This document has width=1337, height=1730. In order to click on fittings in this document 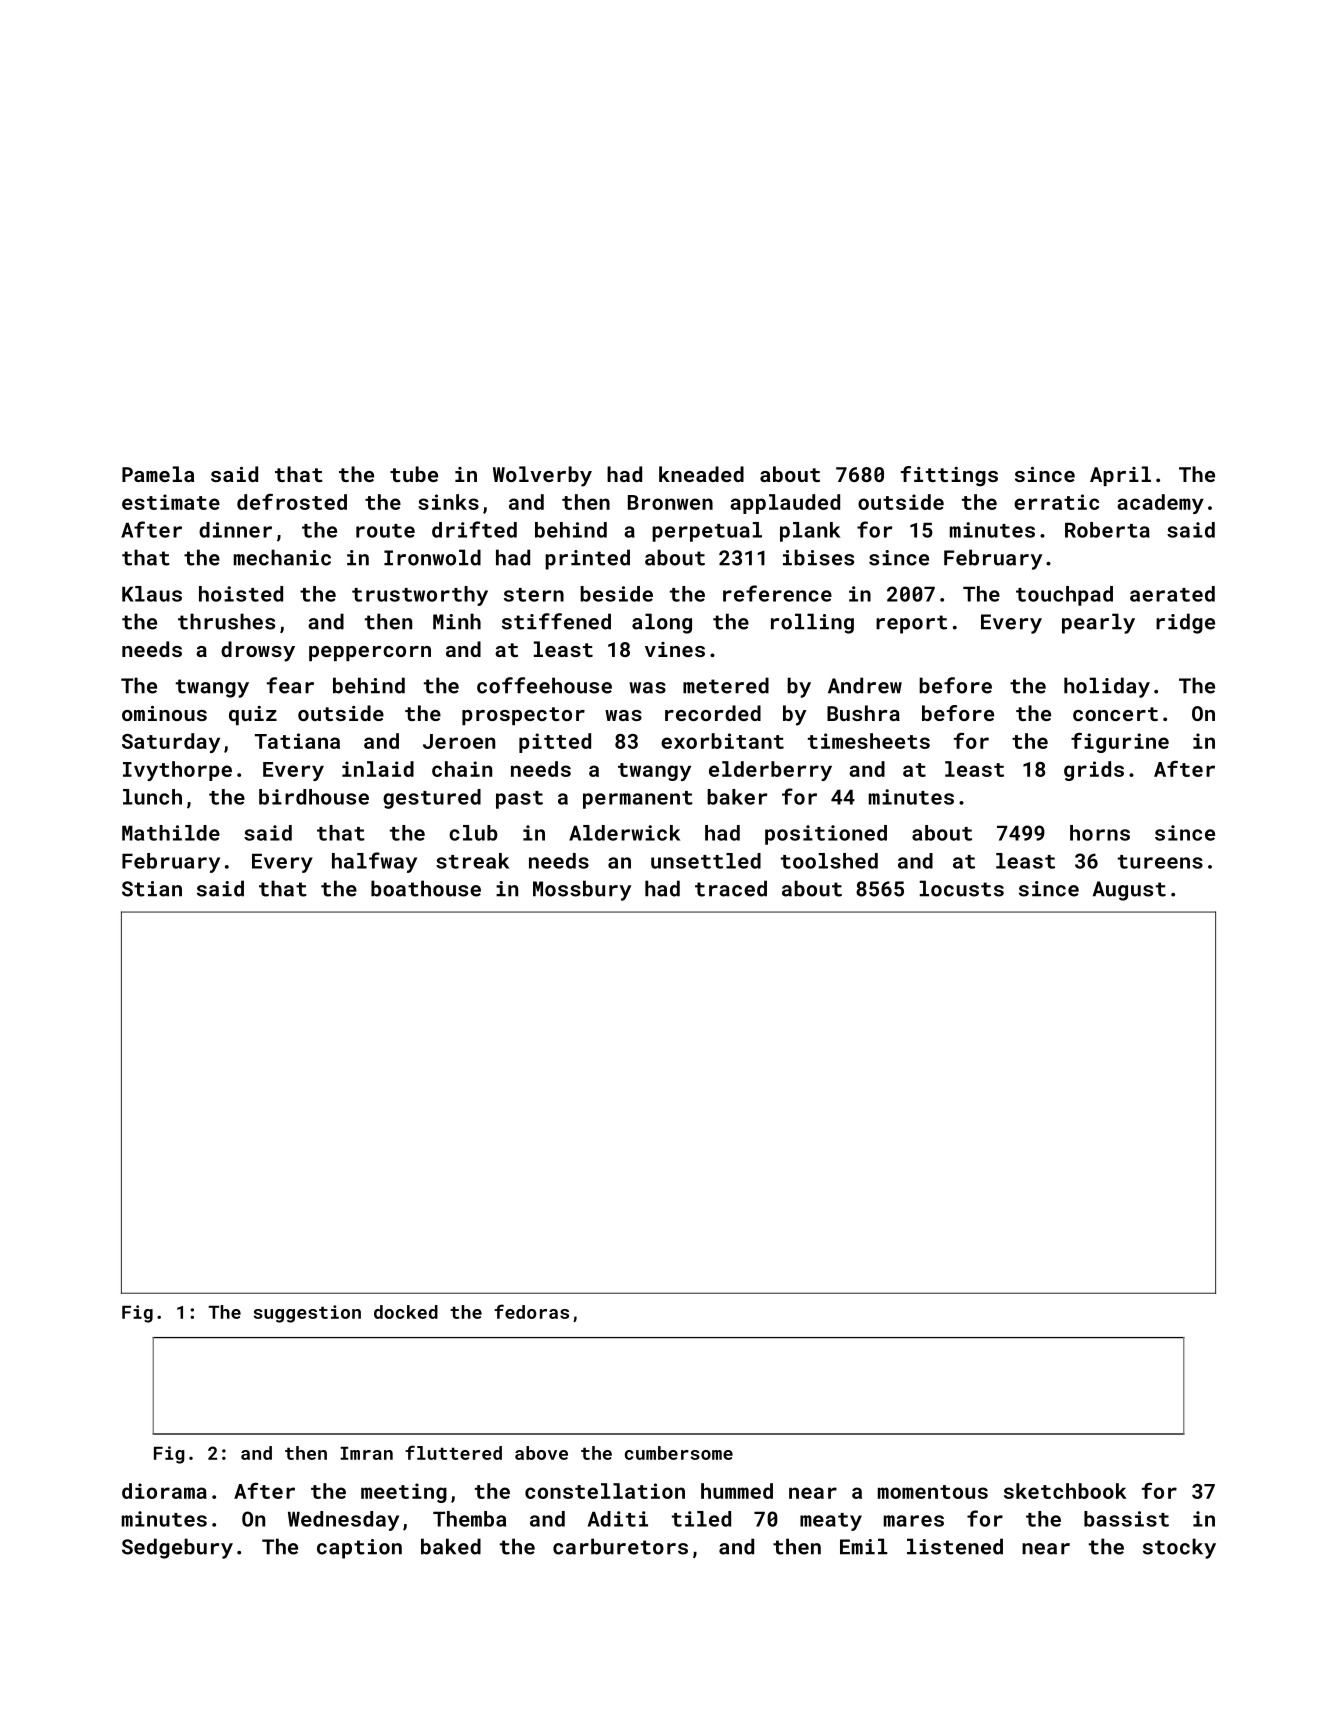, I will do `click(949, 476)`.
